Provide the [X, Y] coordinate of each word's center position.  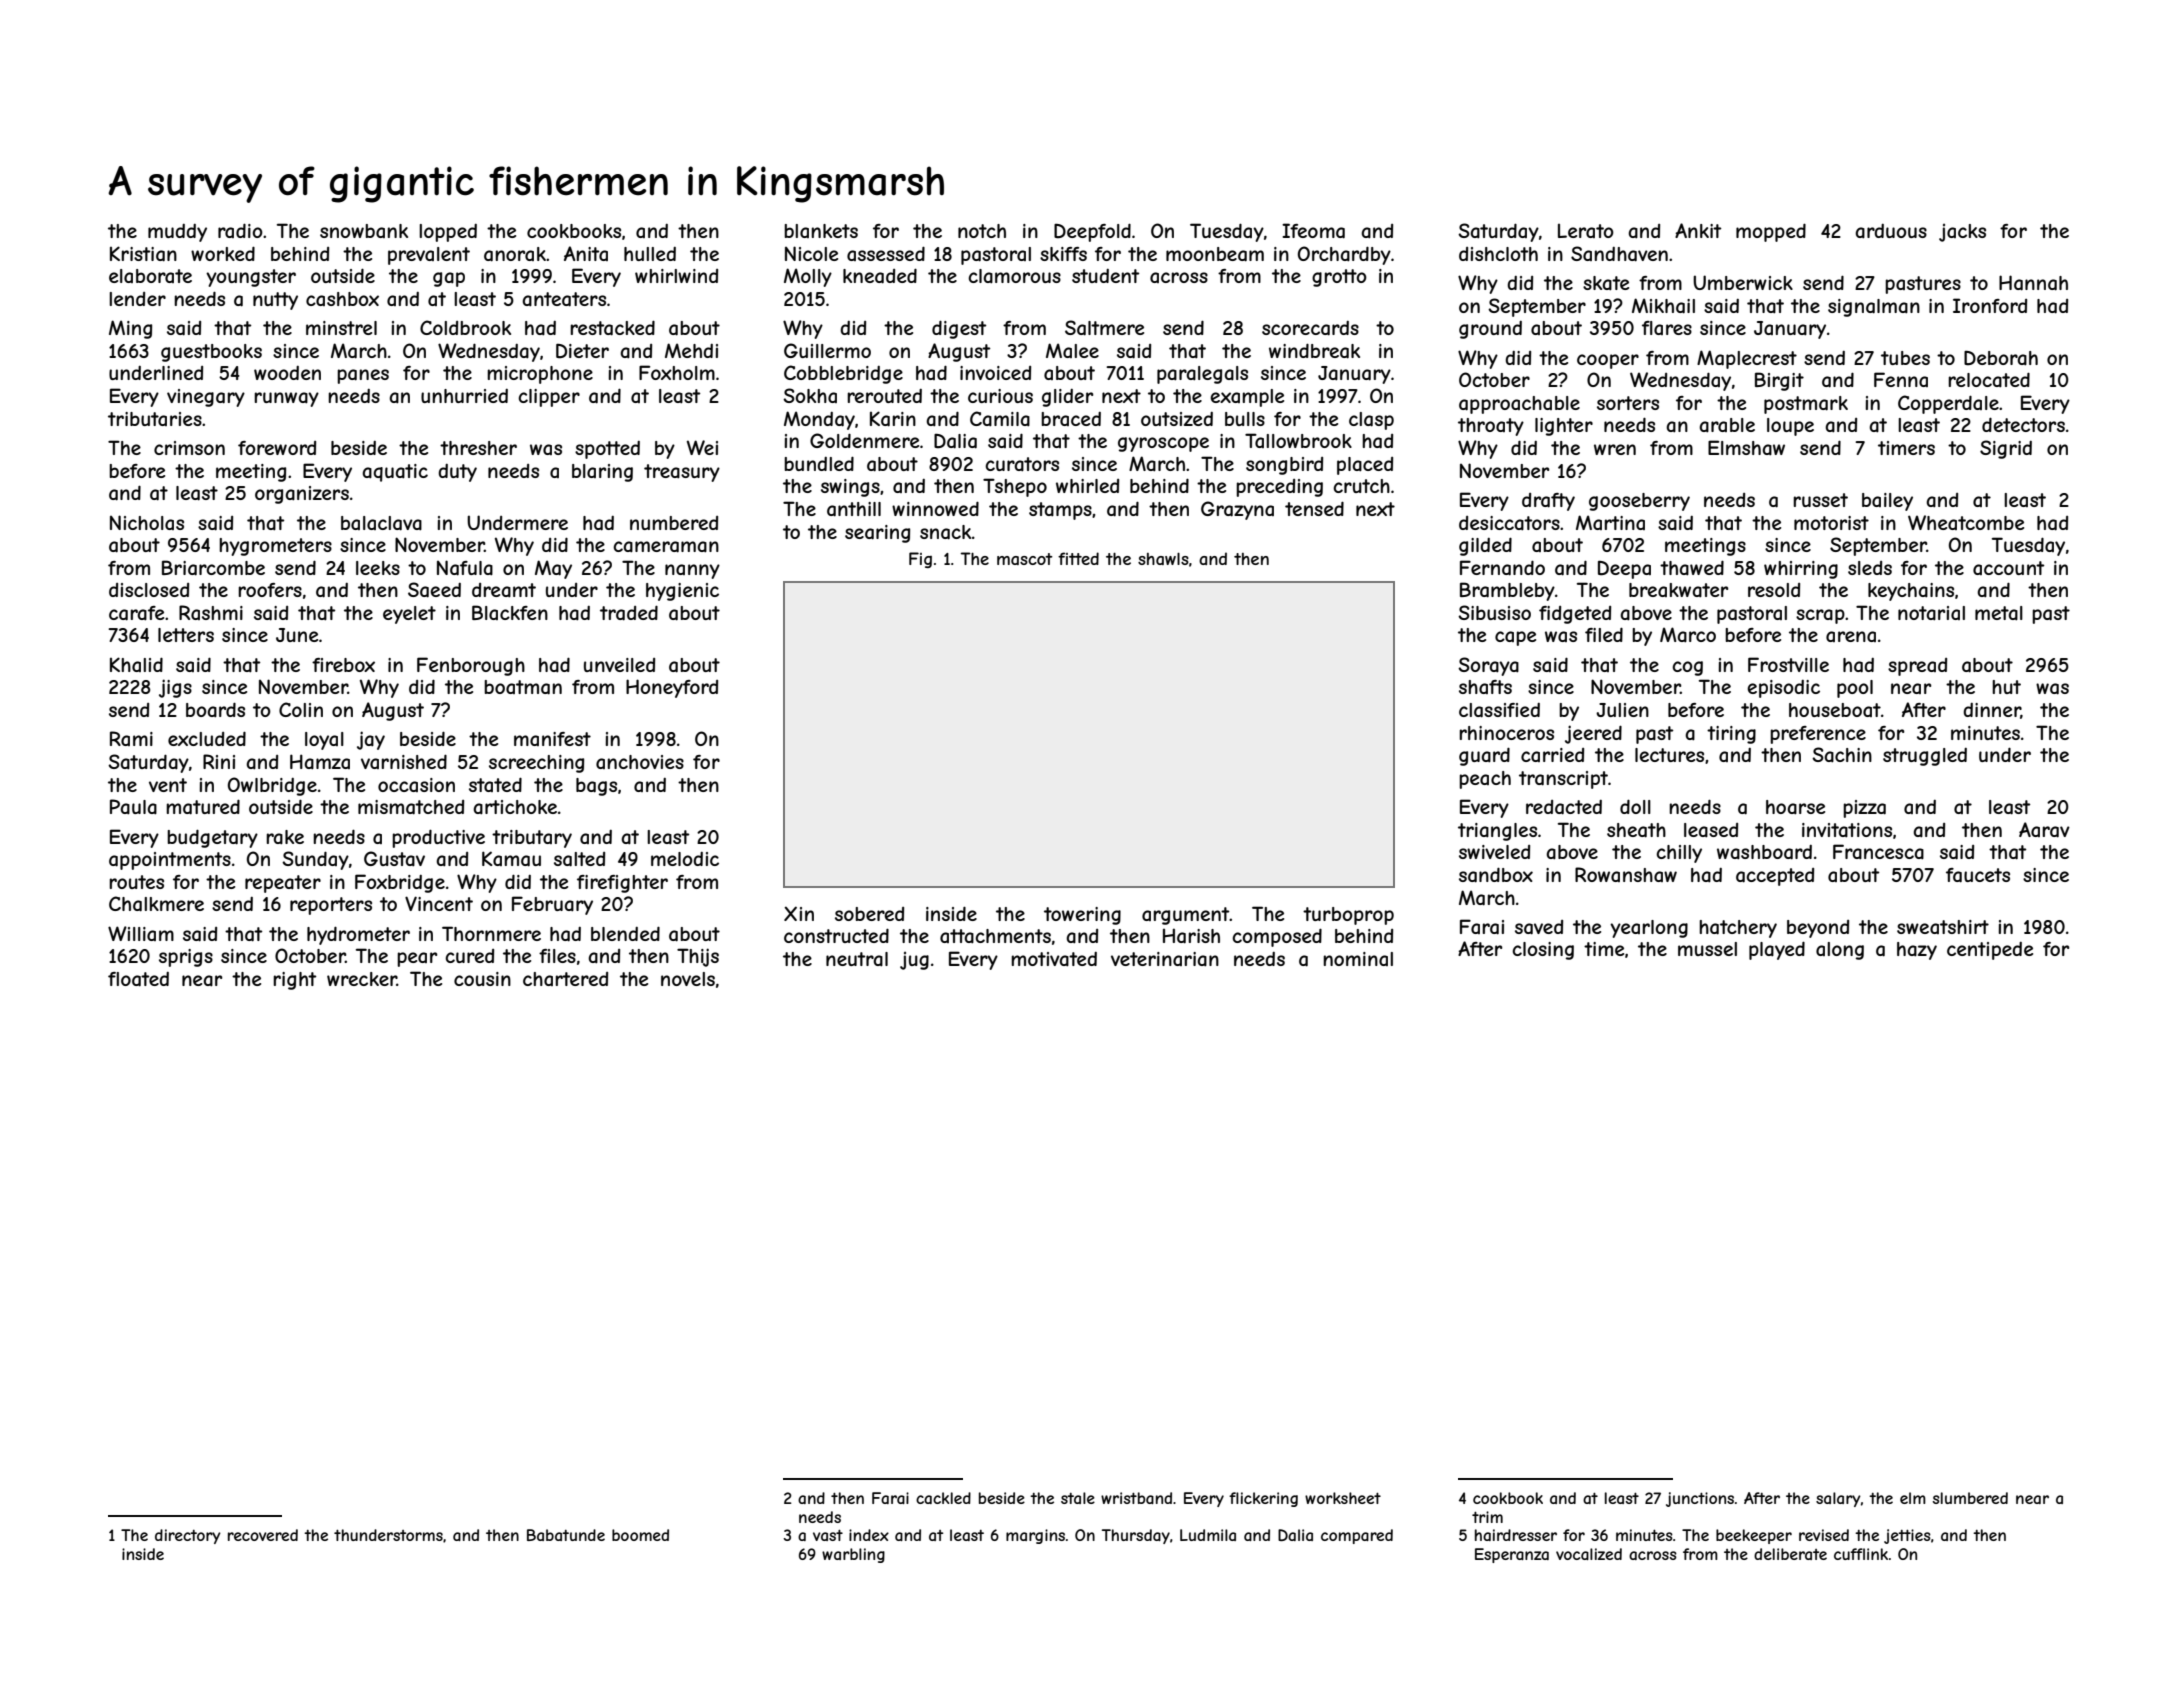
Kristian [143, 254]
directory [188, 1536]
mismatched [411, 807]
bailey [1887, 502]
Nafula [465, 568]
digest [959, 329]
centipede [1990, 951]
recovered [263, 1535]
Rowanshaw [1626, 874]
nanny [692, 571]
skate [1606, 283]
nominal [1358, 959]
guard [1484, 756]
